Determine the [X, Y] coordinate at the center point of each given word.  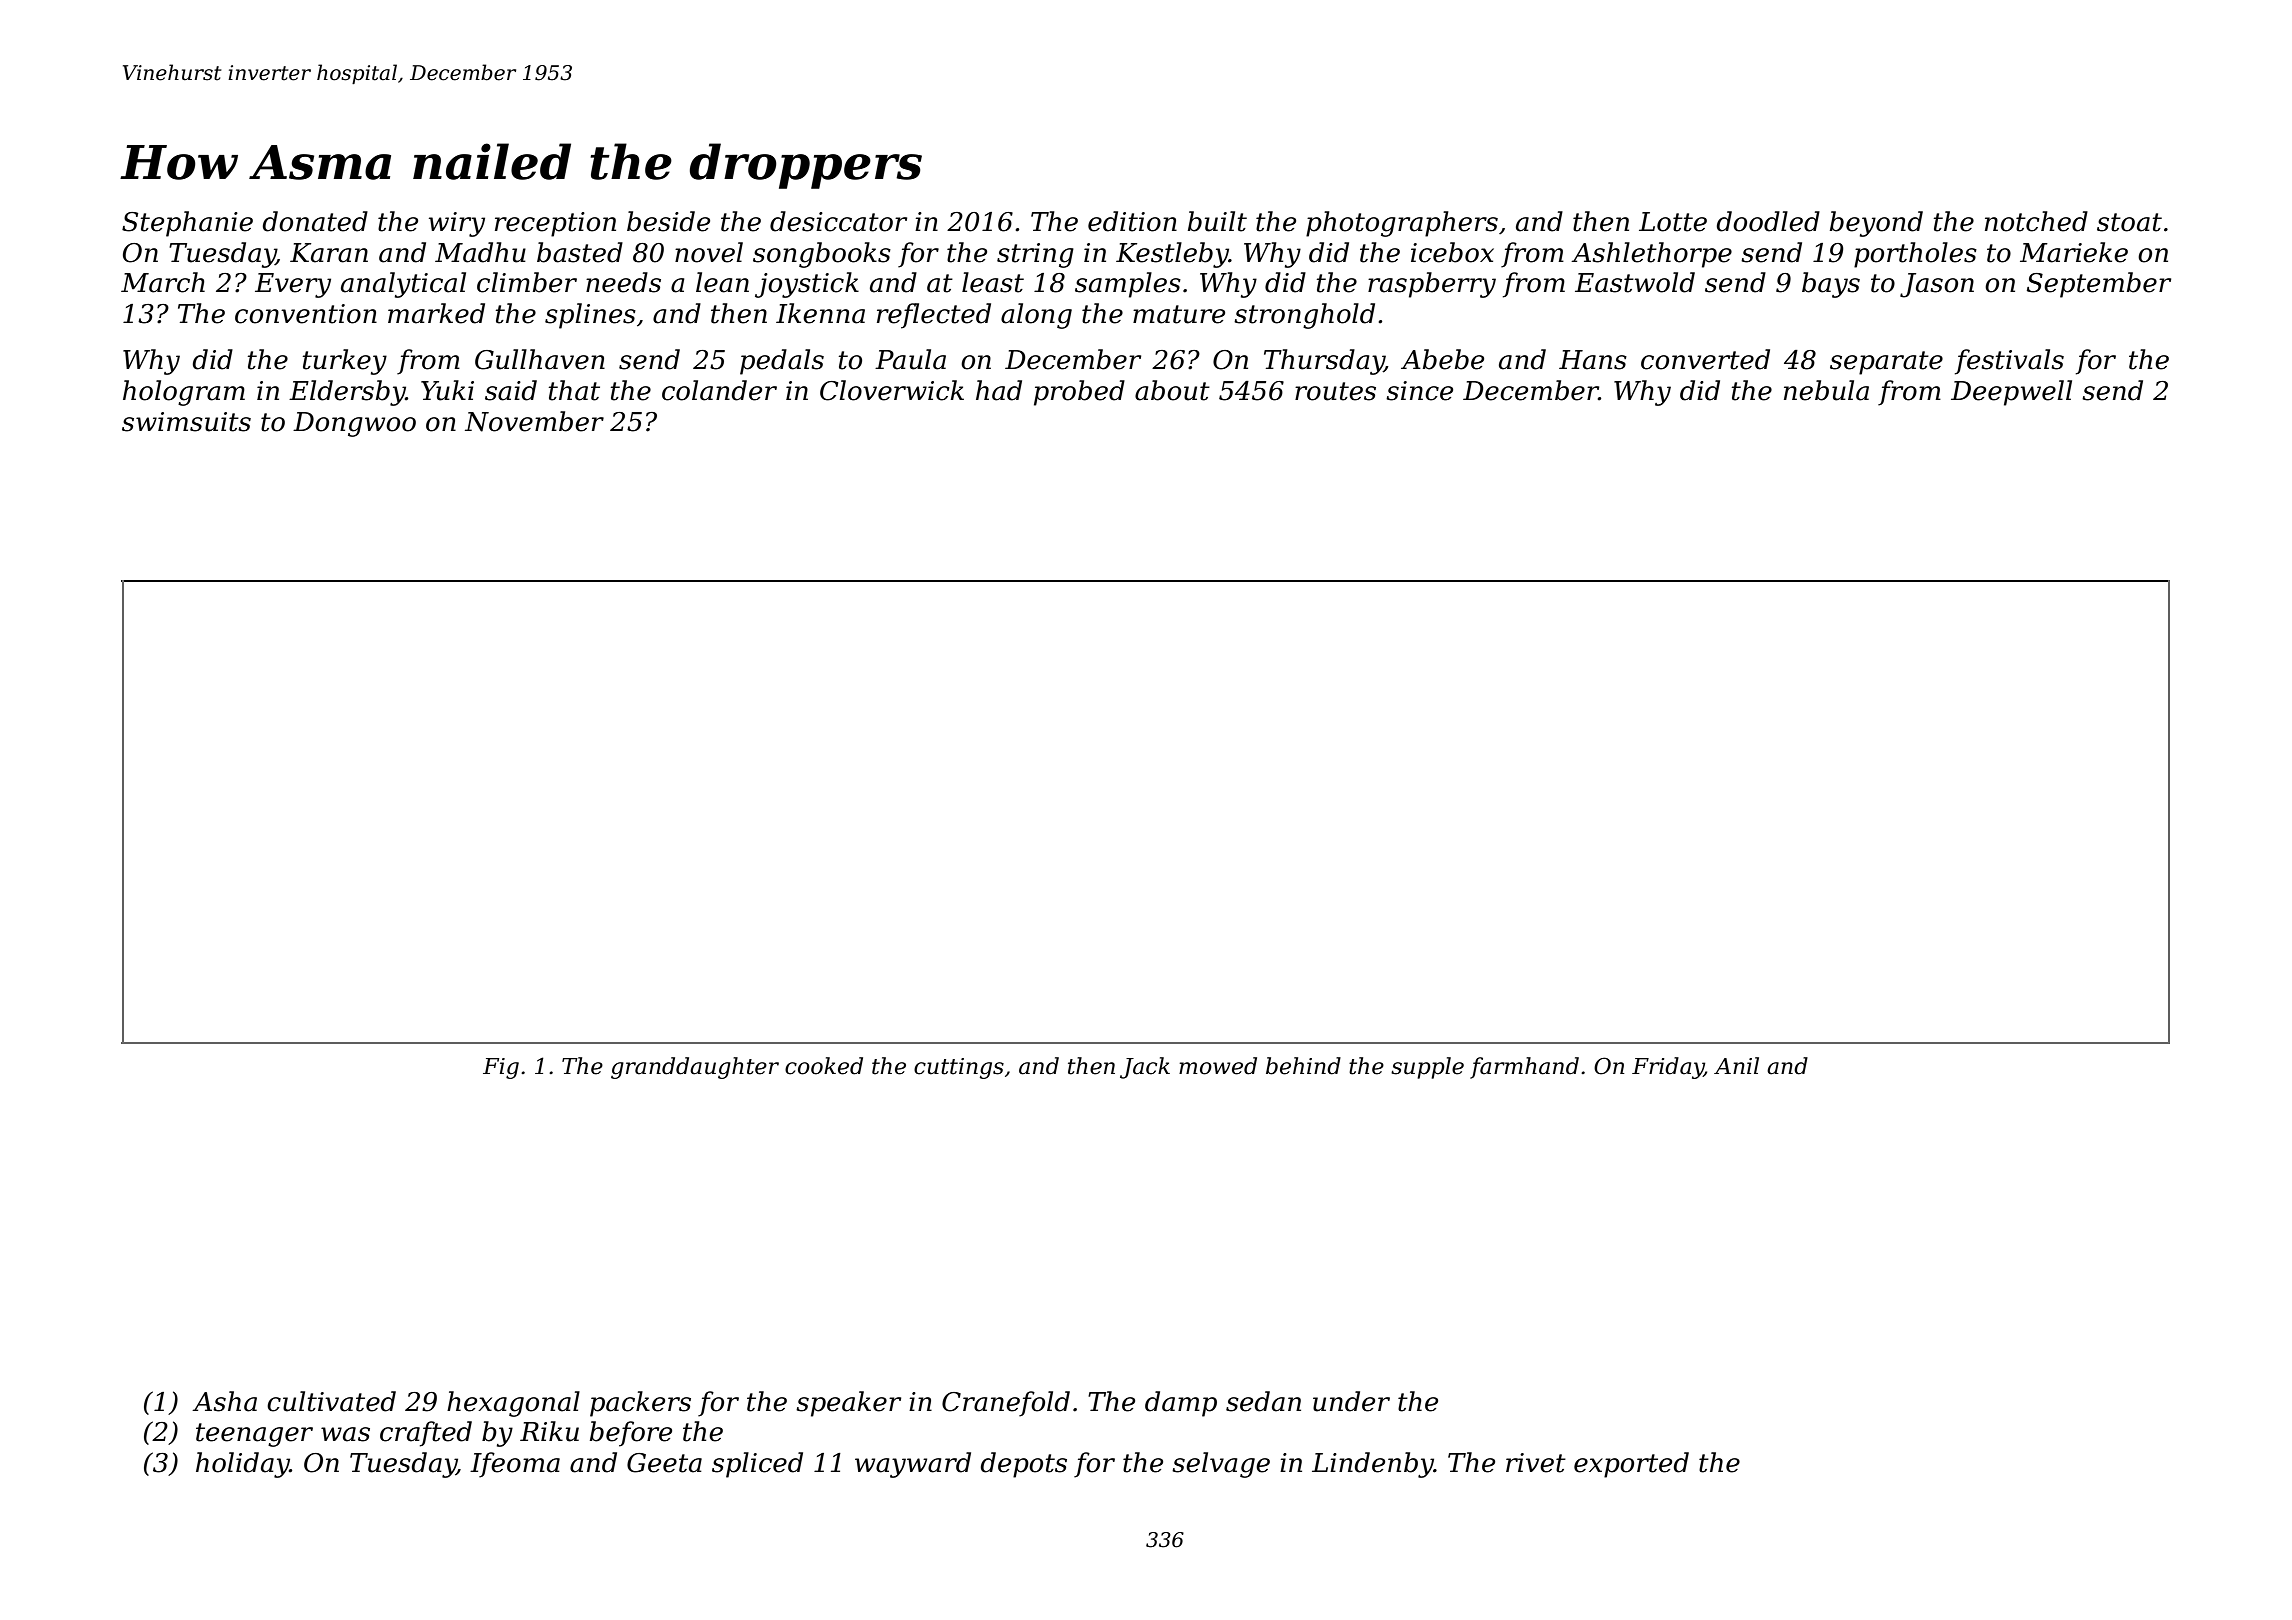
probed [1079, 393]
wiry [457, 224]
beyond [1876, 224]
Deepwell [2011, 393]
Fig [501, 1068]
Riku [549, 1431]
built [1217, 221]
